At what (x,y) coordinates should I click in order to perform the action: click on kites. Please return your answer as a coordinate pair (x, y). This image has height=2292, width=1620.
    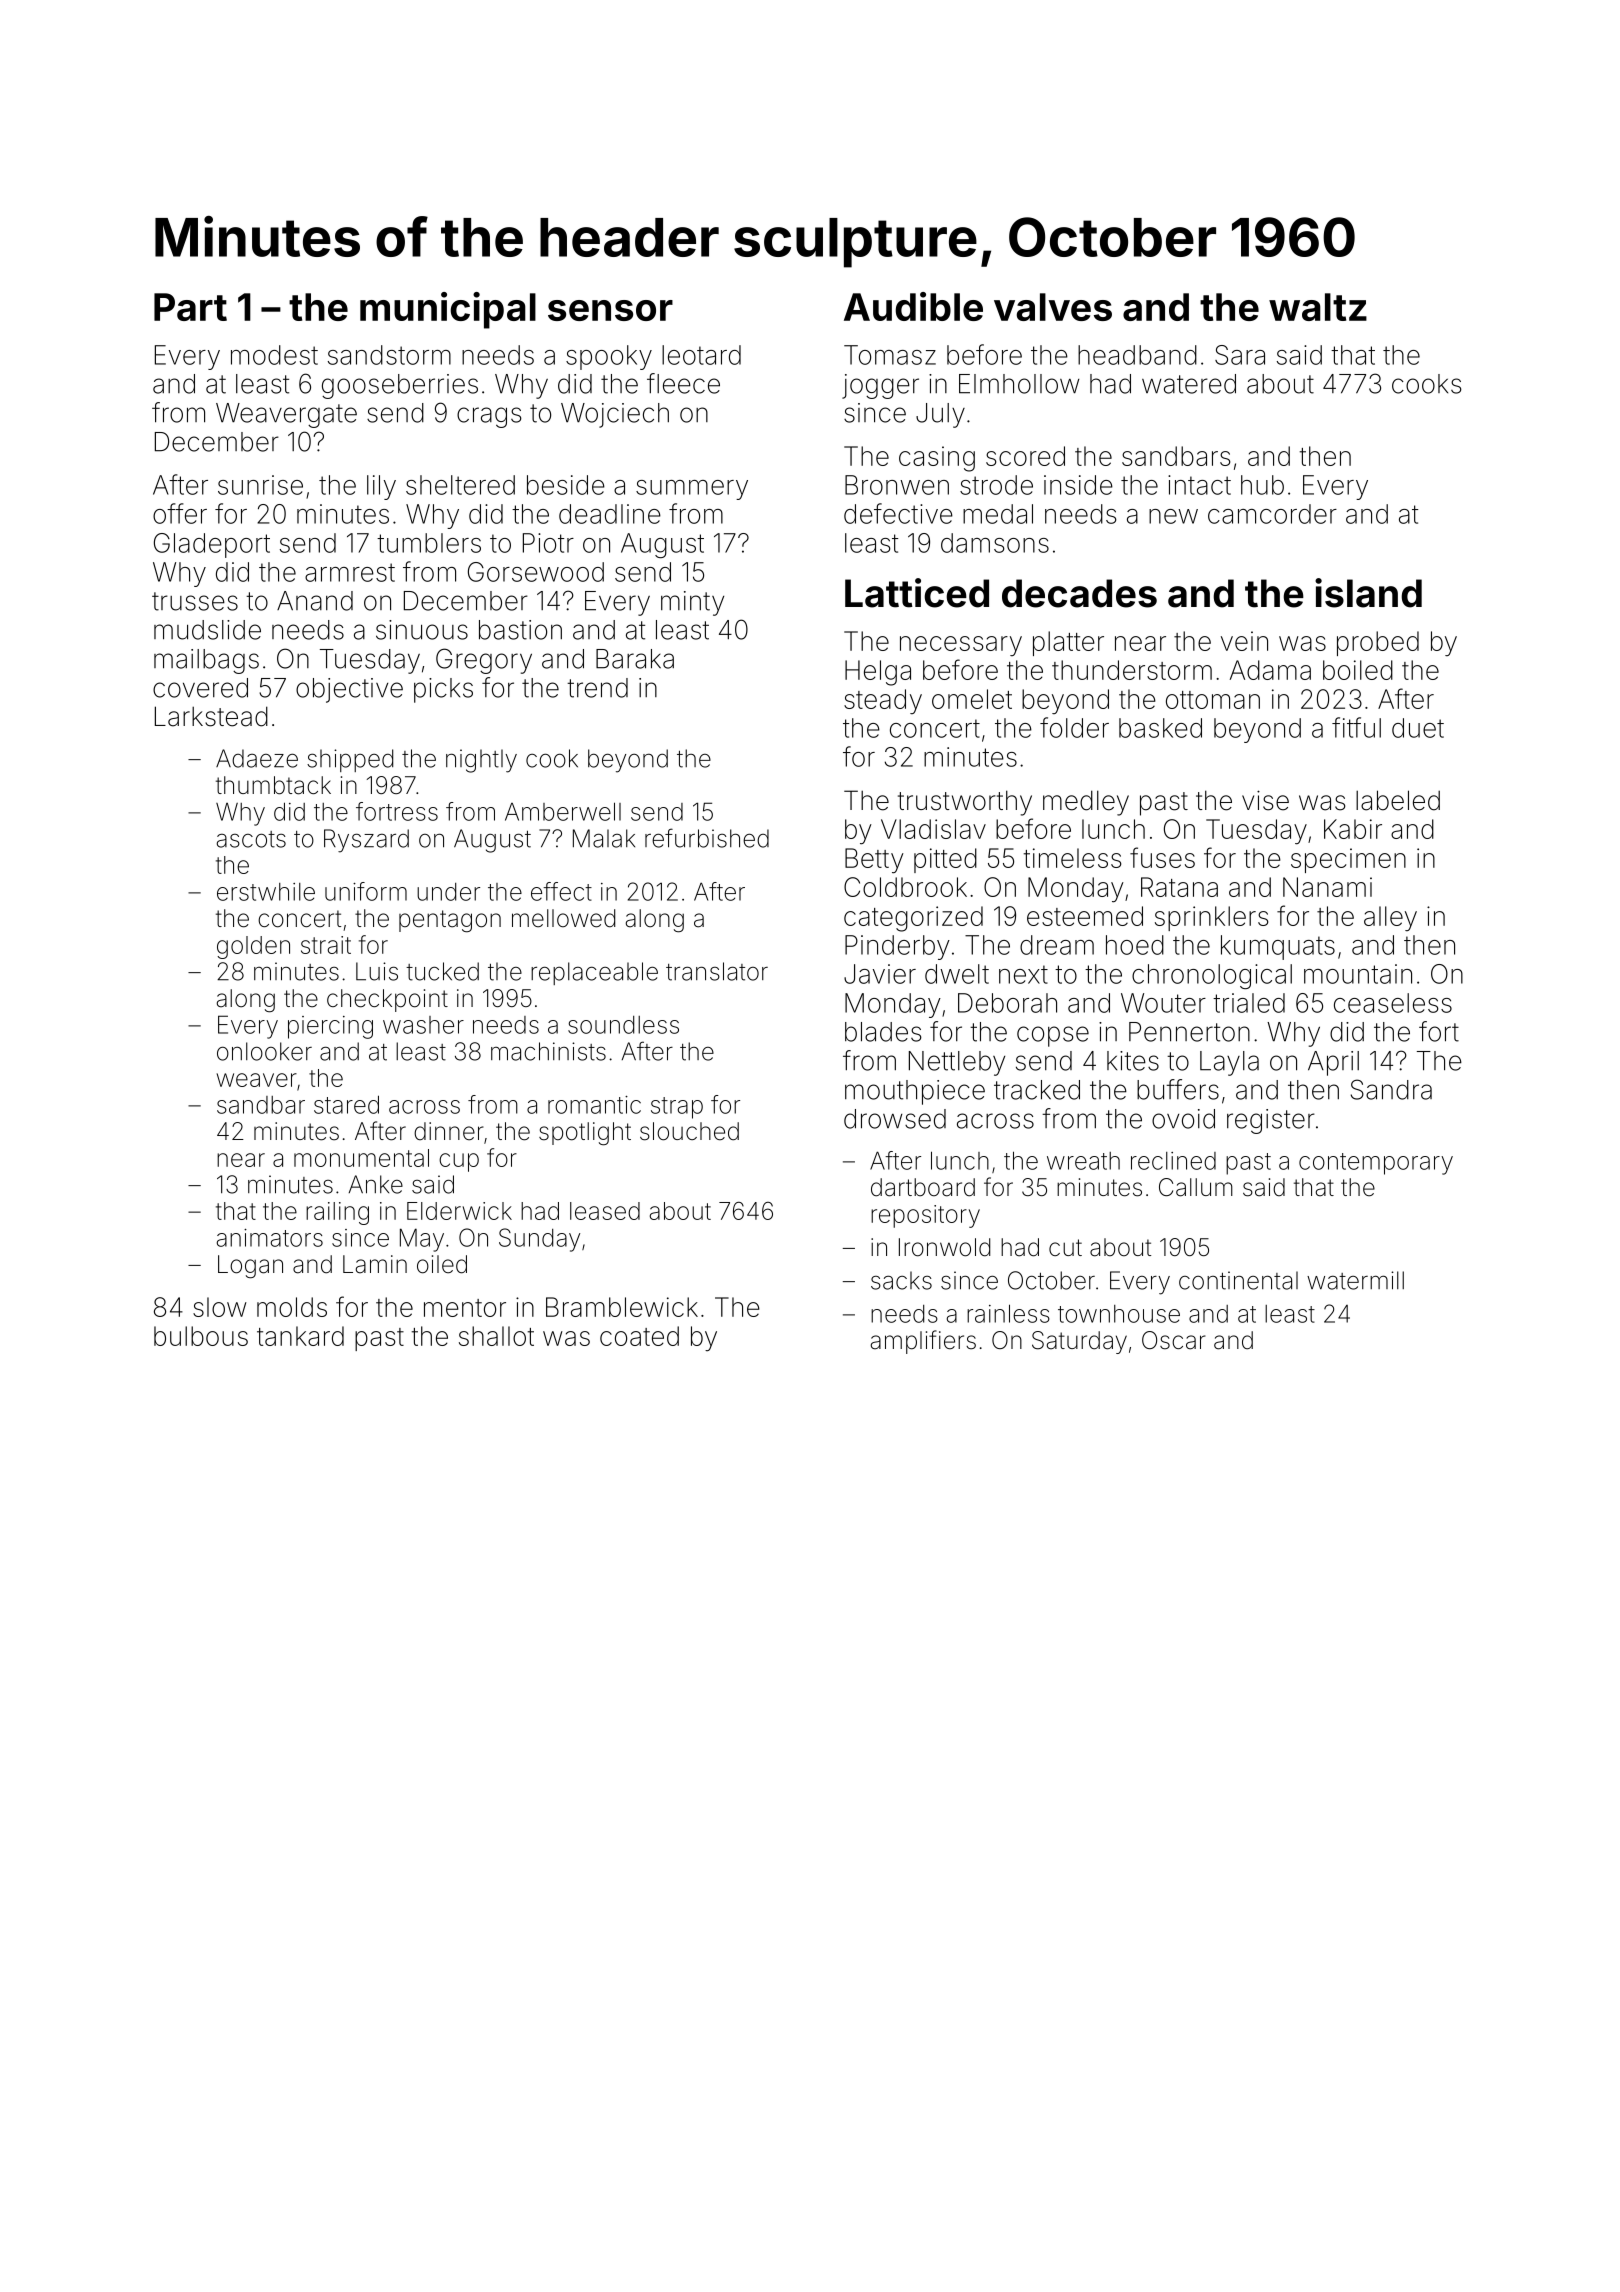
    Looking at the image, I should click on (1133, 1061).
